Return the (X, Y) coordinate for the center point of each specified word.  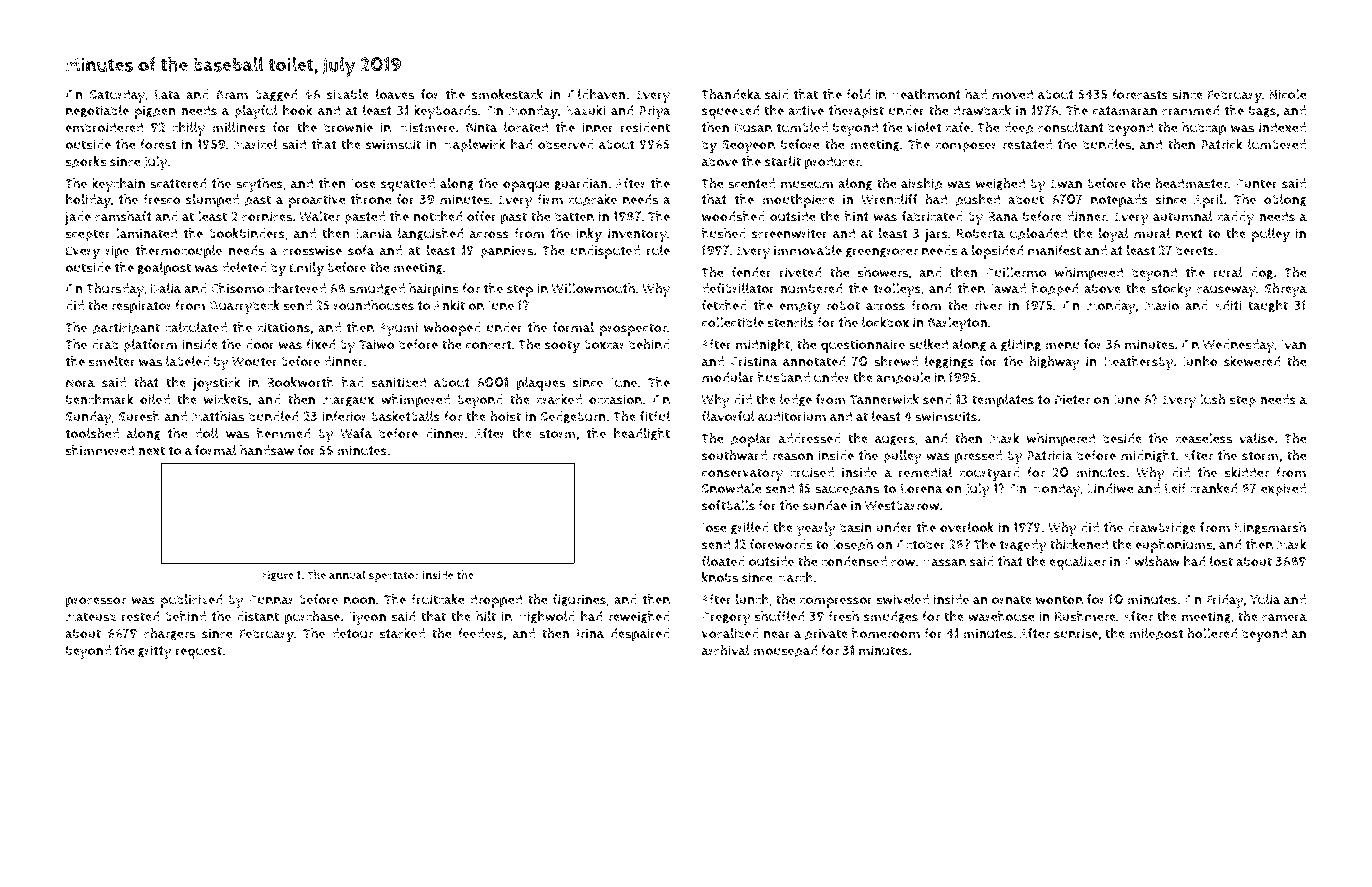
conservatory (742, 474)
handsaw (267, 450)
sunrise (1076, 633)
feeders (480, 633)
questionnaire (862, 346)
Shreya (1286, 290)
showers (882, 272)
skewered (1252, 361)
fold (858, 94)
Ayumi (398, 329)
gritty (155, 652)
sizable (348, 94)
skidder (1246, 472)
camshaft (123, 216)
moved (1012, 94)
